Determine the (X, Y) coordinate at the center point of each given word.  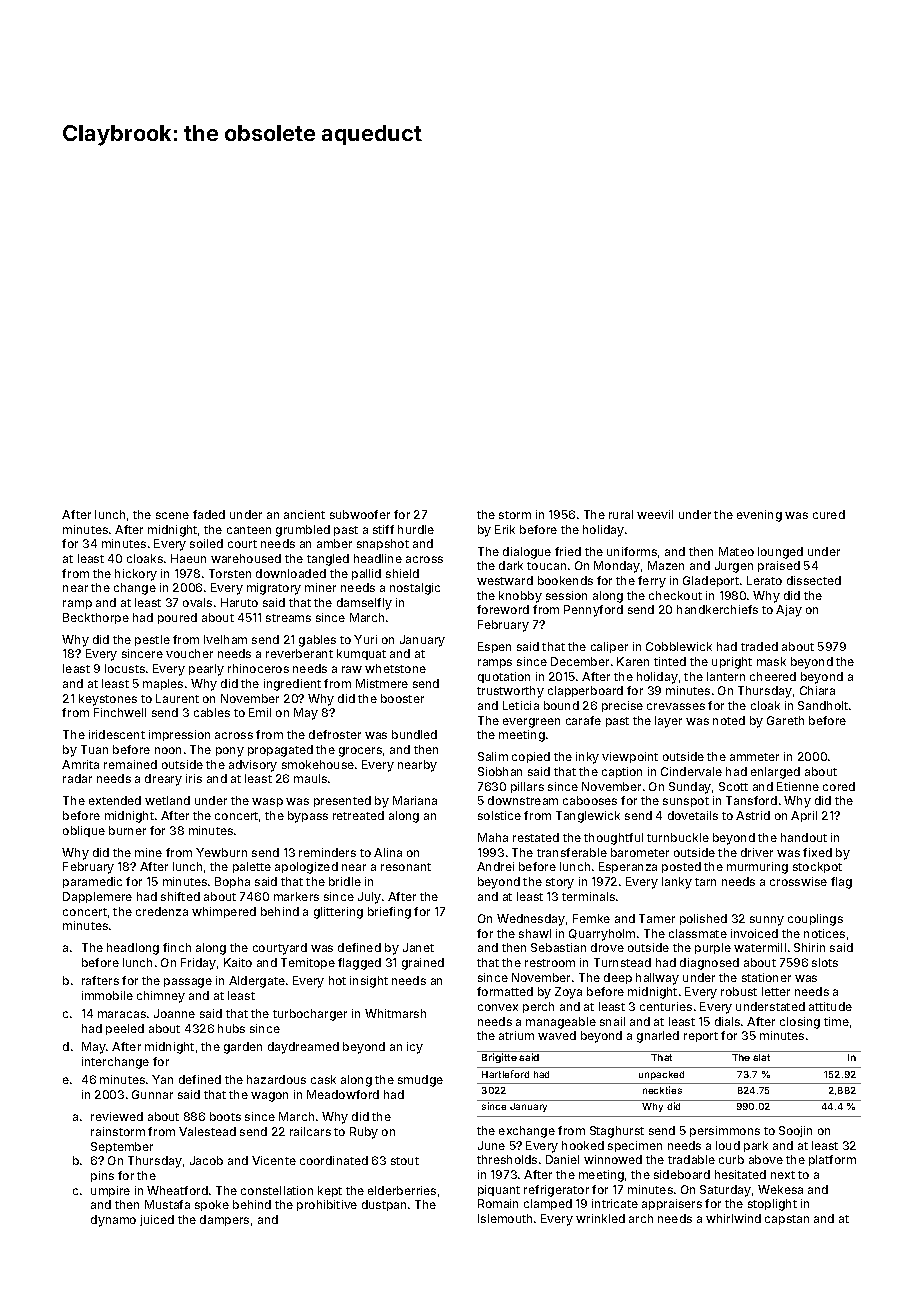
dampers (224, 1220)
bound (561, 705)
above (766, 1159)
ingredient (292, 685)
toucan (546, 566)
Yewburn (221, 852)
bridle (345, 881)
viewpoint (630, 757)
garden (243, 1048)
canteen (249, 530)
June (491, 1145)
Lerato (764, 580)
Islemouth (505, 1218)
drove (607, 947)
